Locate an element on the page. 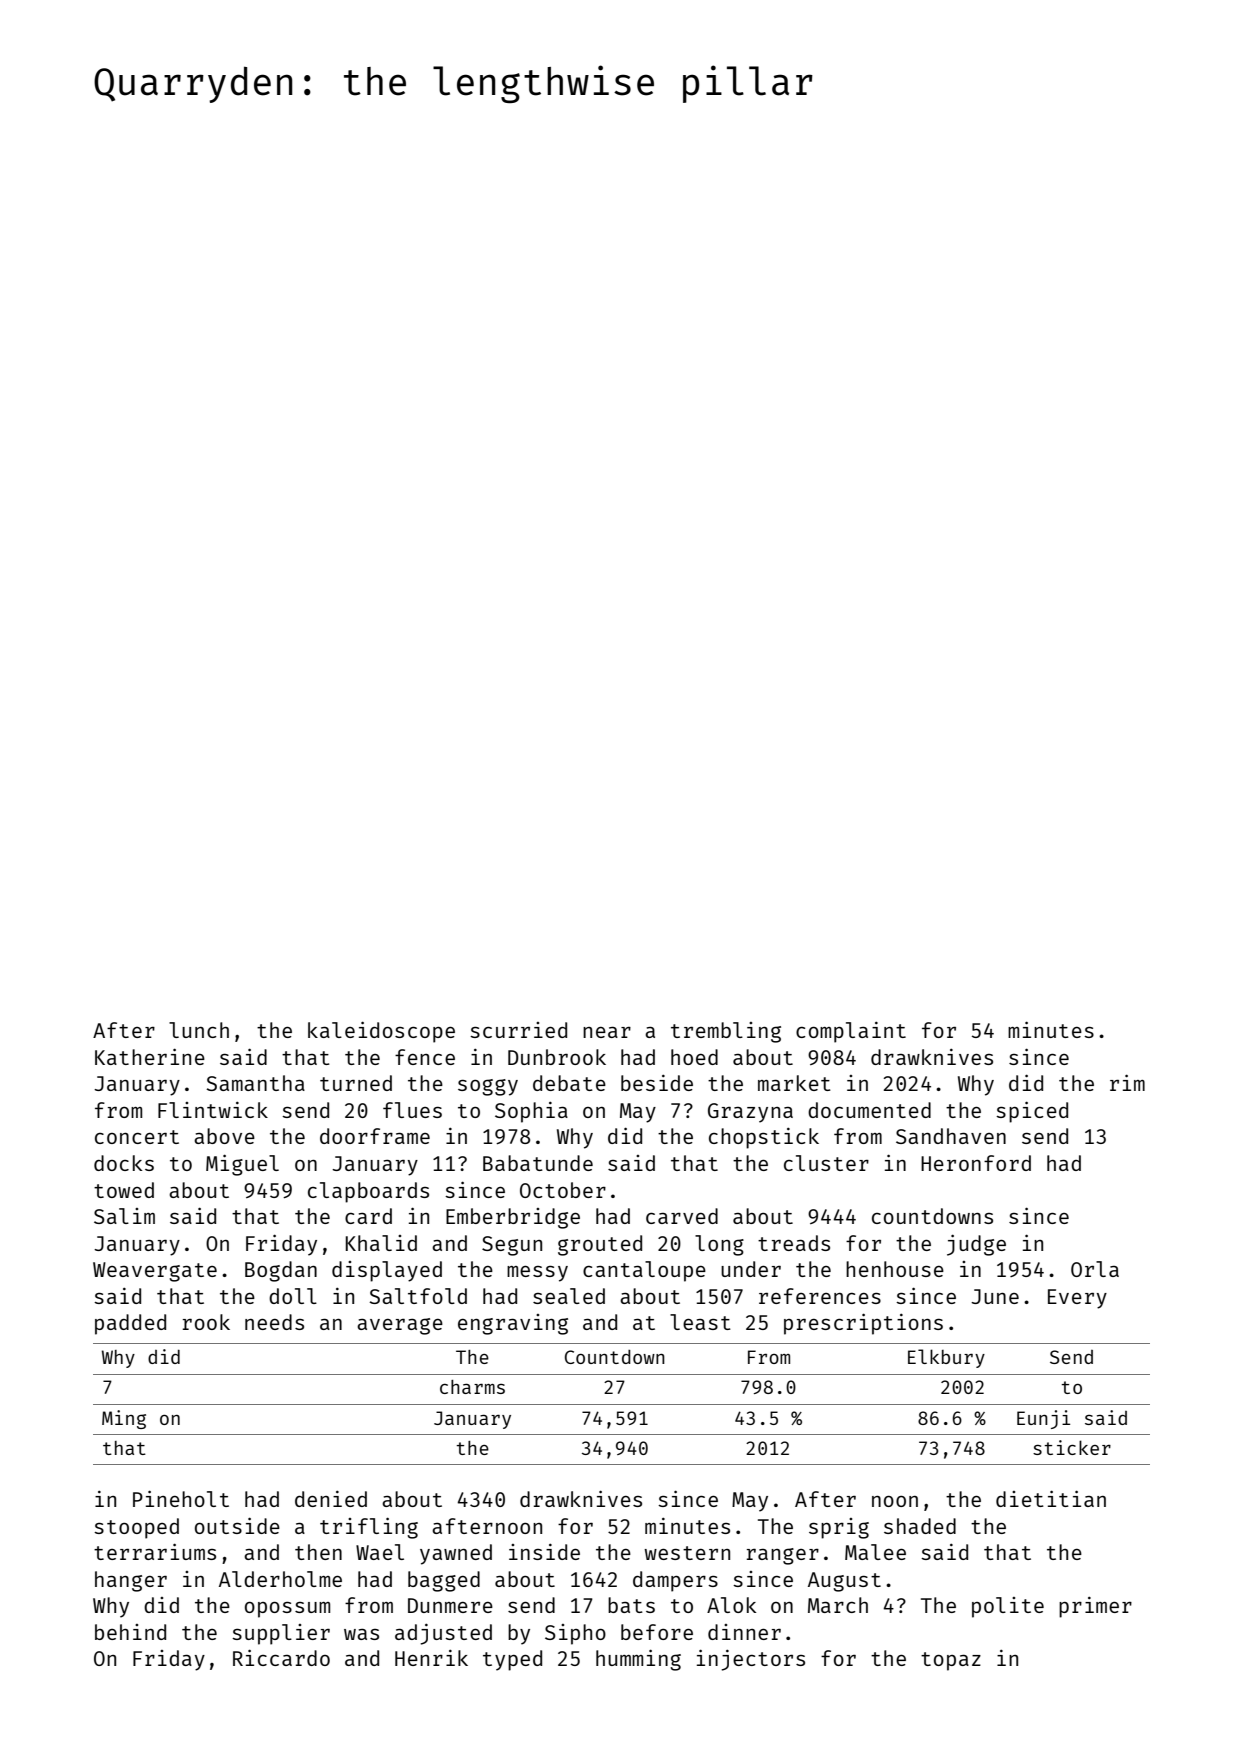 Image resolution: width=1243 pixels, height=1758 pixels. inside is located at coordinates (544, 1552).
